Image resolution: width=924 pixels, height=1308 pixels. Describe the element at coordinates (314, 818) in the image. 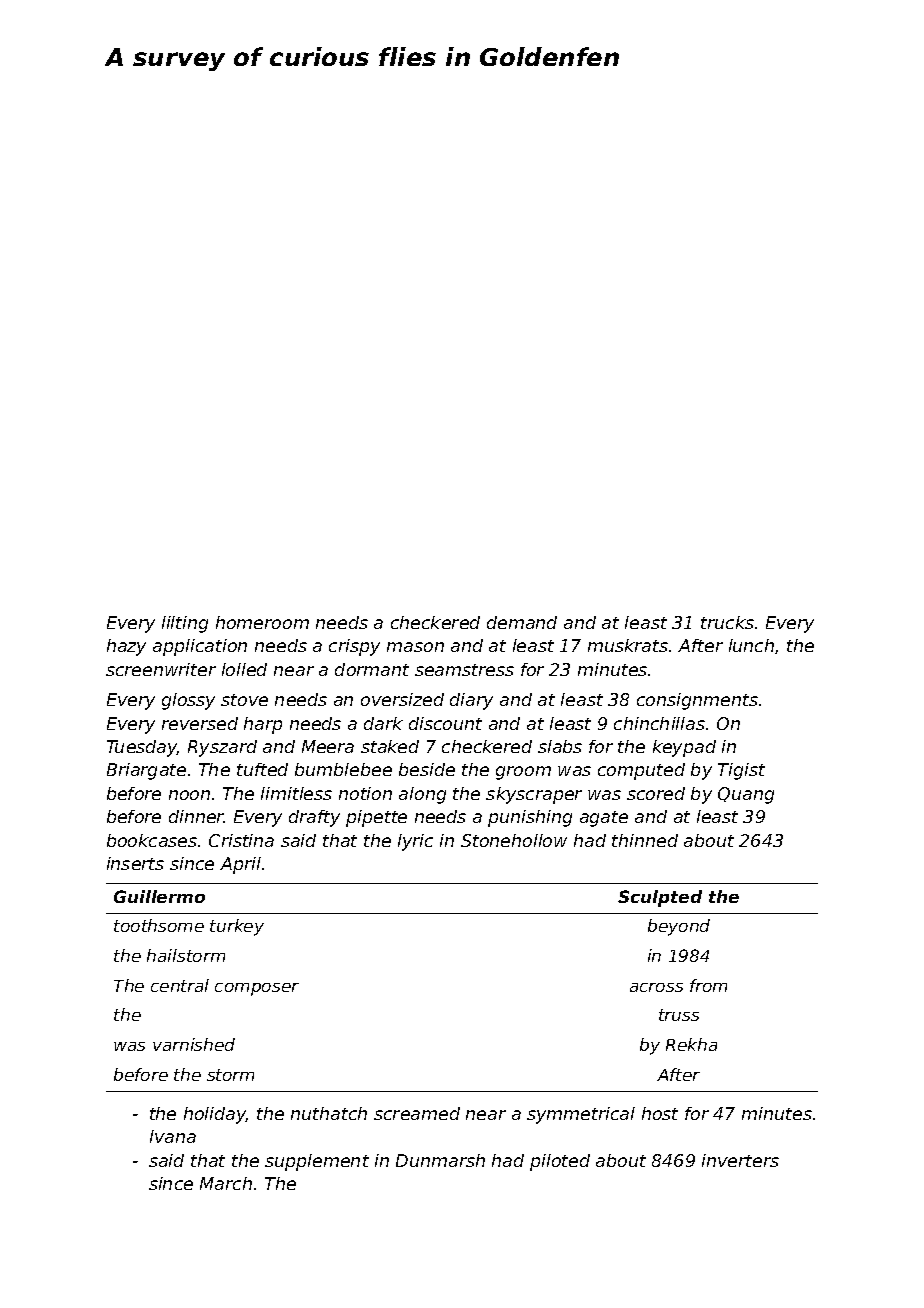

I see `drafty` at that location.
